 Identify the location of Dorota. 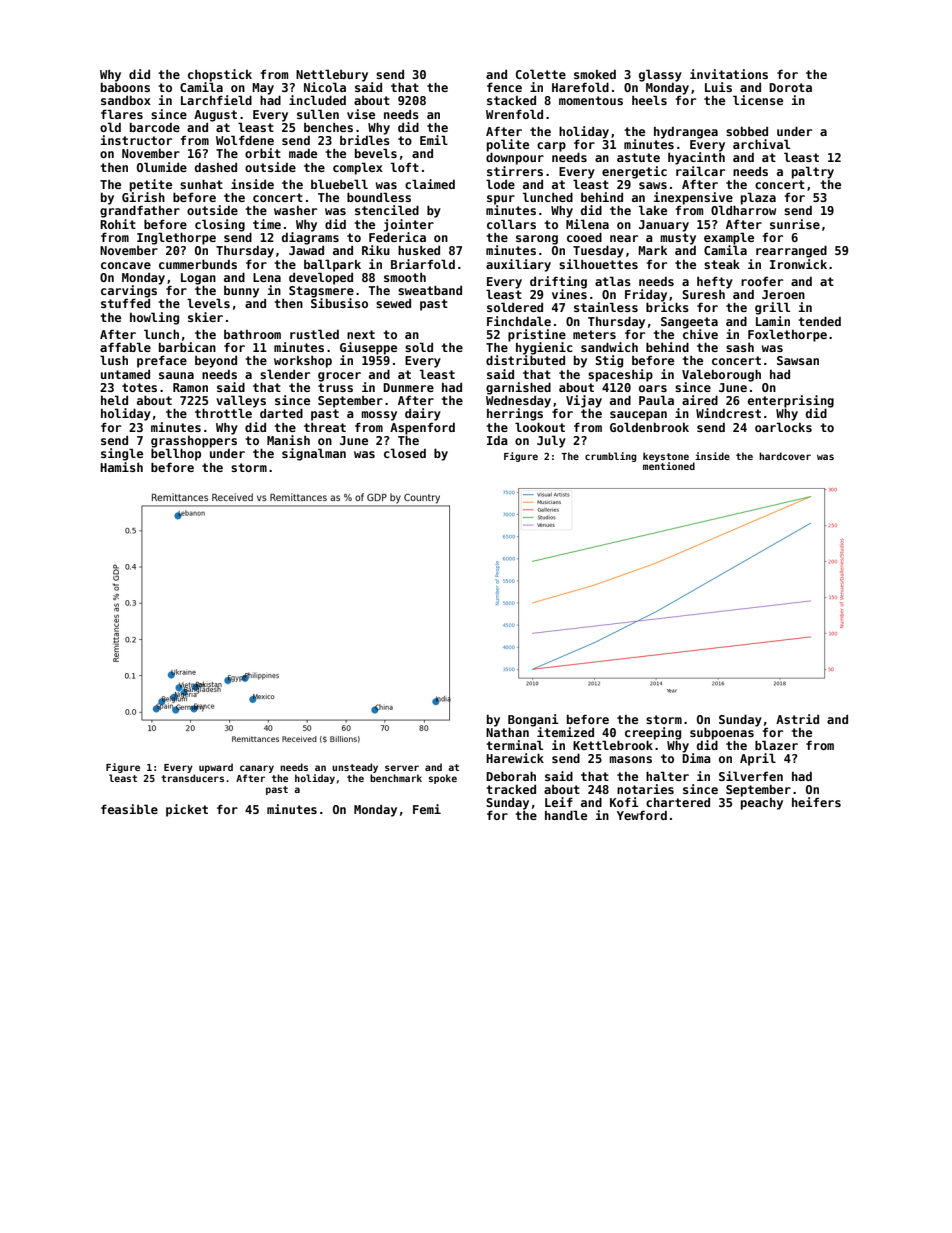
(790, 87).
